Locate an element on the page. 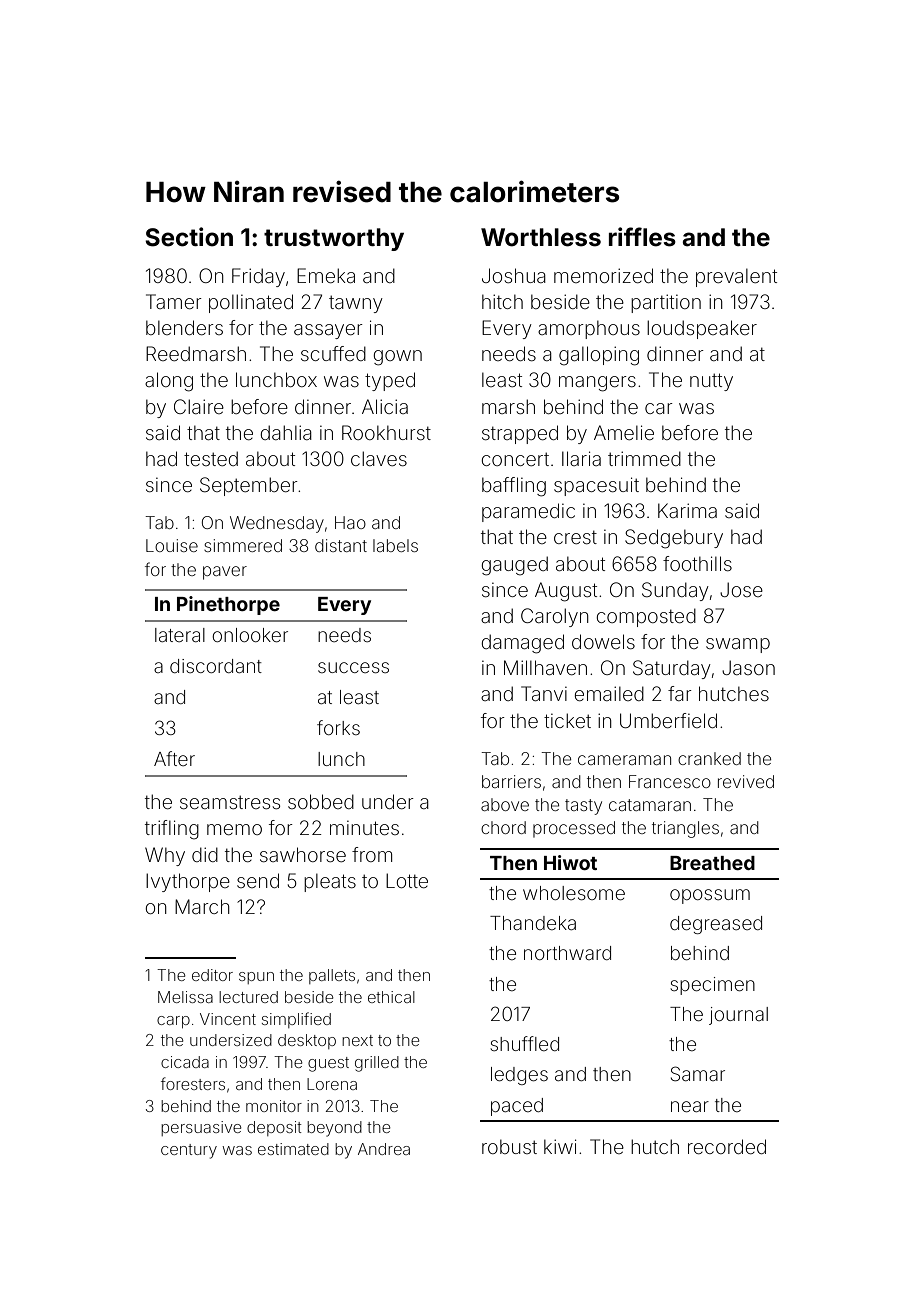 Image resolution: width=924 pixels, height=1311 pixels. Francesco is located at coordinates (670, 781).
